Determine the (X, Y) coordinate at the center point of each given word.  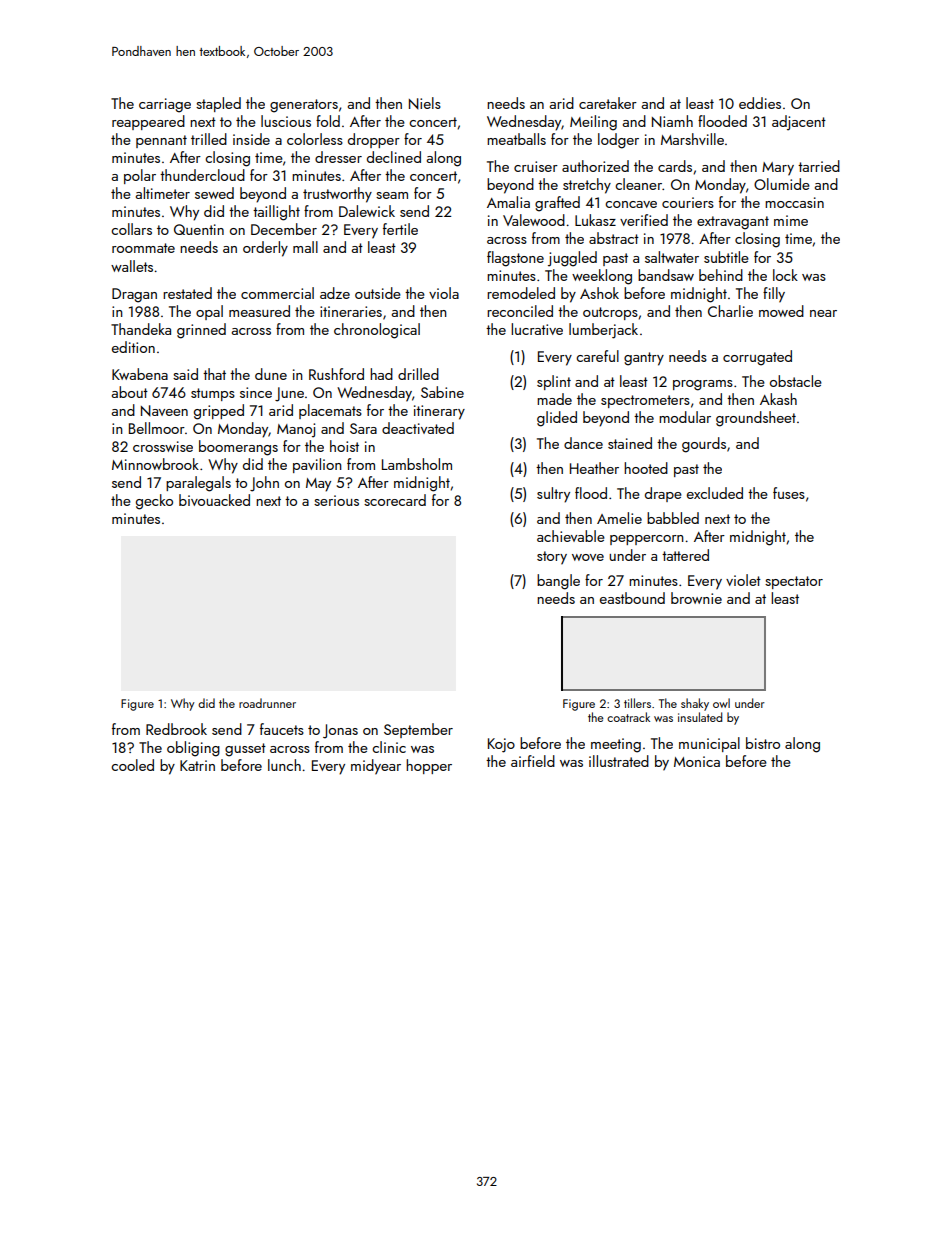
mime (791, 220)
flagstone (515, 259)
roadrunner (267, 703)
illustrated (619, 761)
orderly (265, 249)
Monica (697, 761)
